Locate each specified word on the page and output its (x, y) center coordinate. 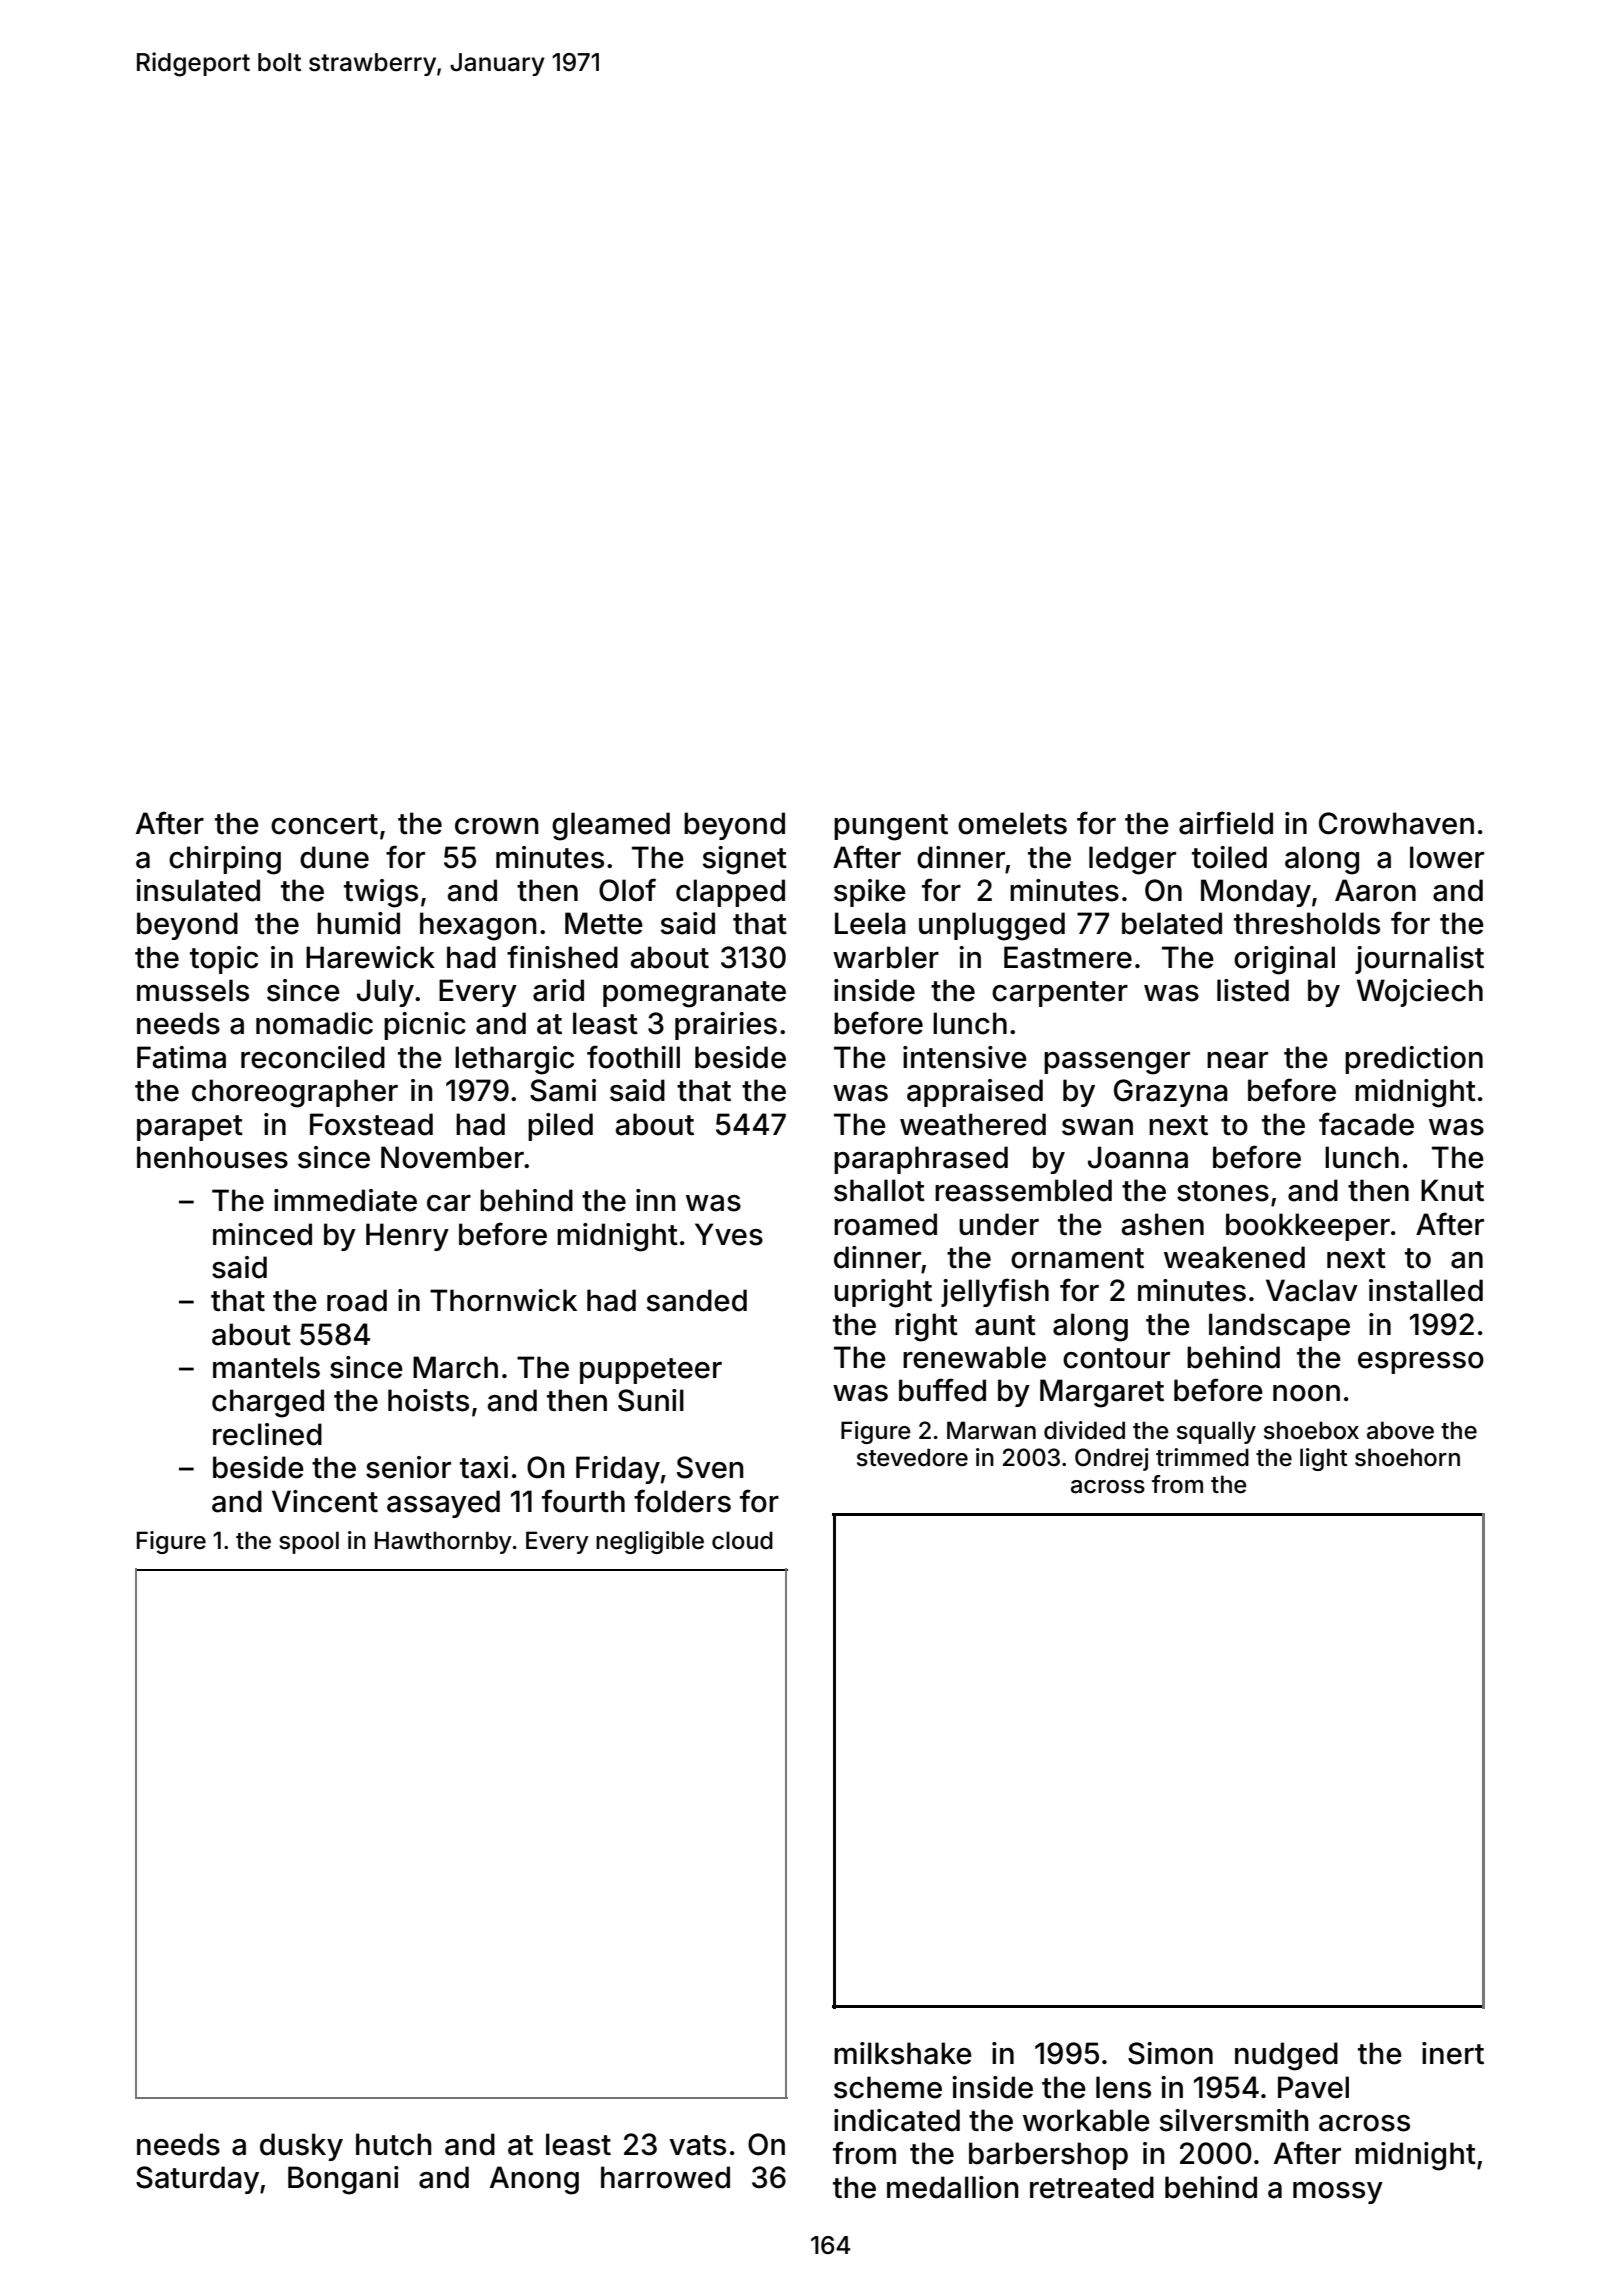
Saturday (197, 2180)
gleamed (611, 826)
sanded (697, 1300)
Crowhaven (1396, 823)
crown (497, 826)
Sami (563, 1090)
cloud (742, 1540)
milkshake (903, 2053)
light (1324, 1459)
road (357, 1300)
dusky (301, 2147)
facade (1366, 1124)
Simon (1170, 2053)
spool (309, 1542)
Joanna (1138, 1157)
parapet (190, 1128)
